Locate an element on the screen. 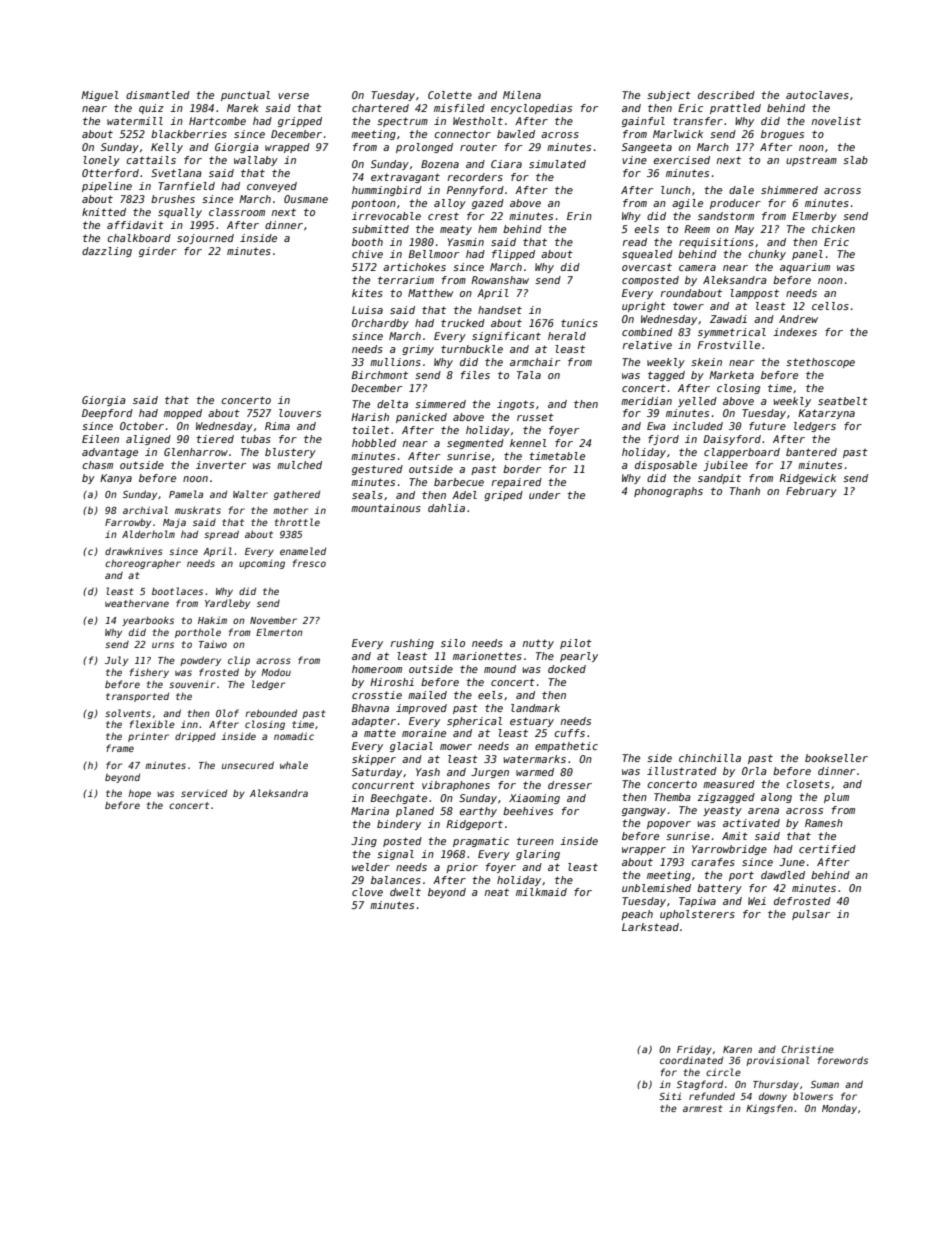 The image size is (952, 1233). pilot is located at coordinates (576, 644).
